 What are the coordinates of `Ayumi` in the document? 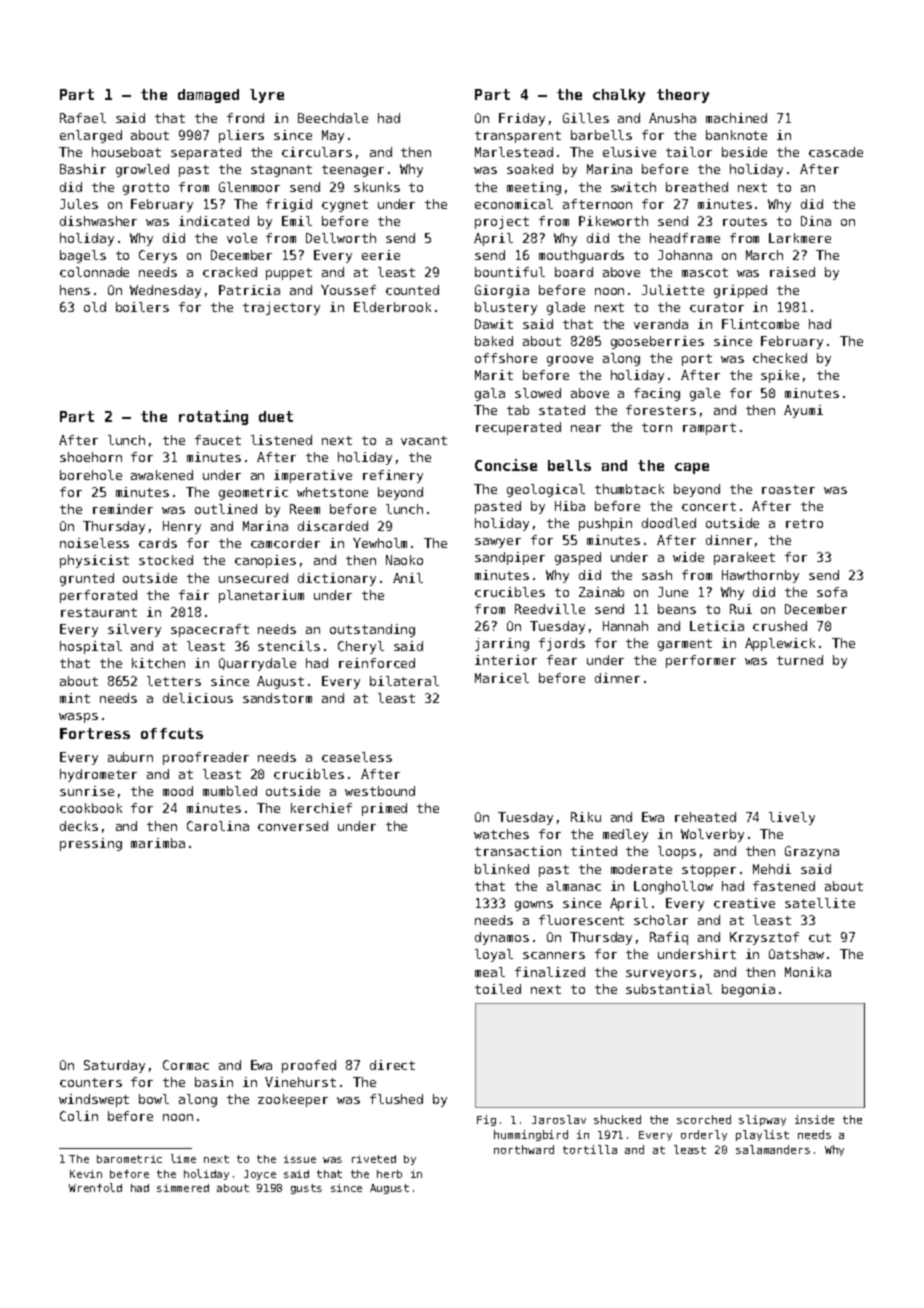 It's located at (803, 411).
